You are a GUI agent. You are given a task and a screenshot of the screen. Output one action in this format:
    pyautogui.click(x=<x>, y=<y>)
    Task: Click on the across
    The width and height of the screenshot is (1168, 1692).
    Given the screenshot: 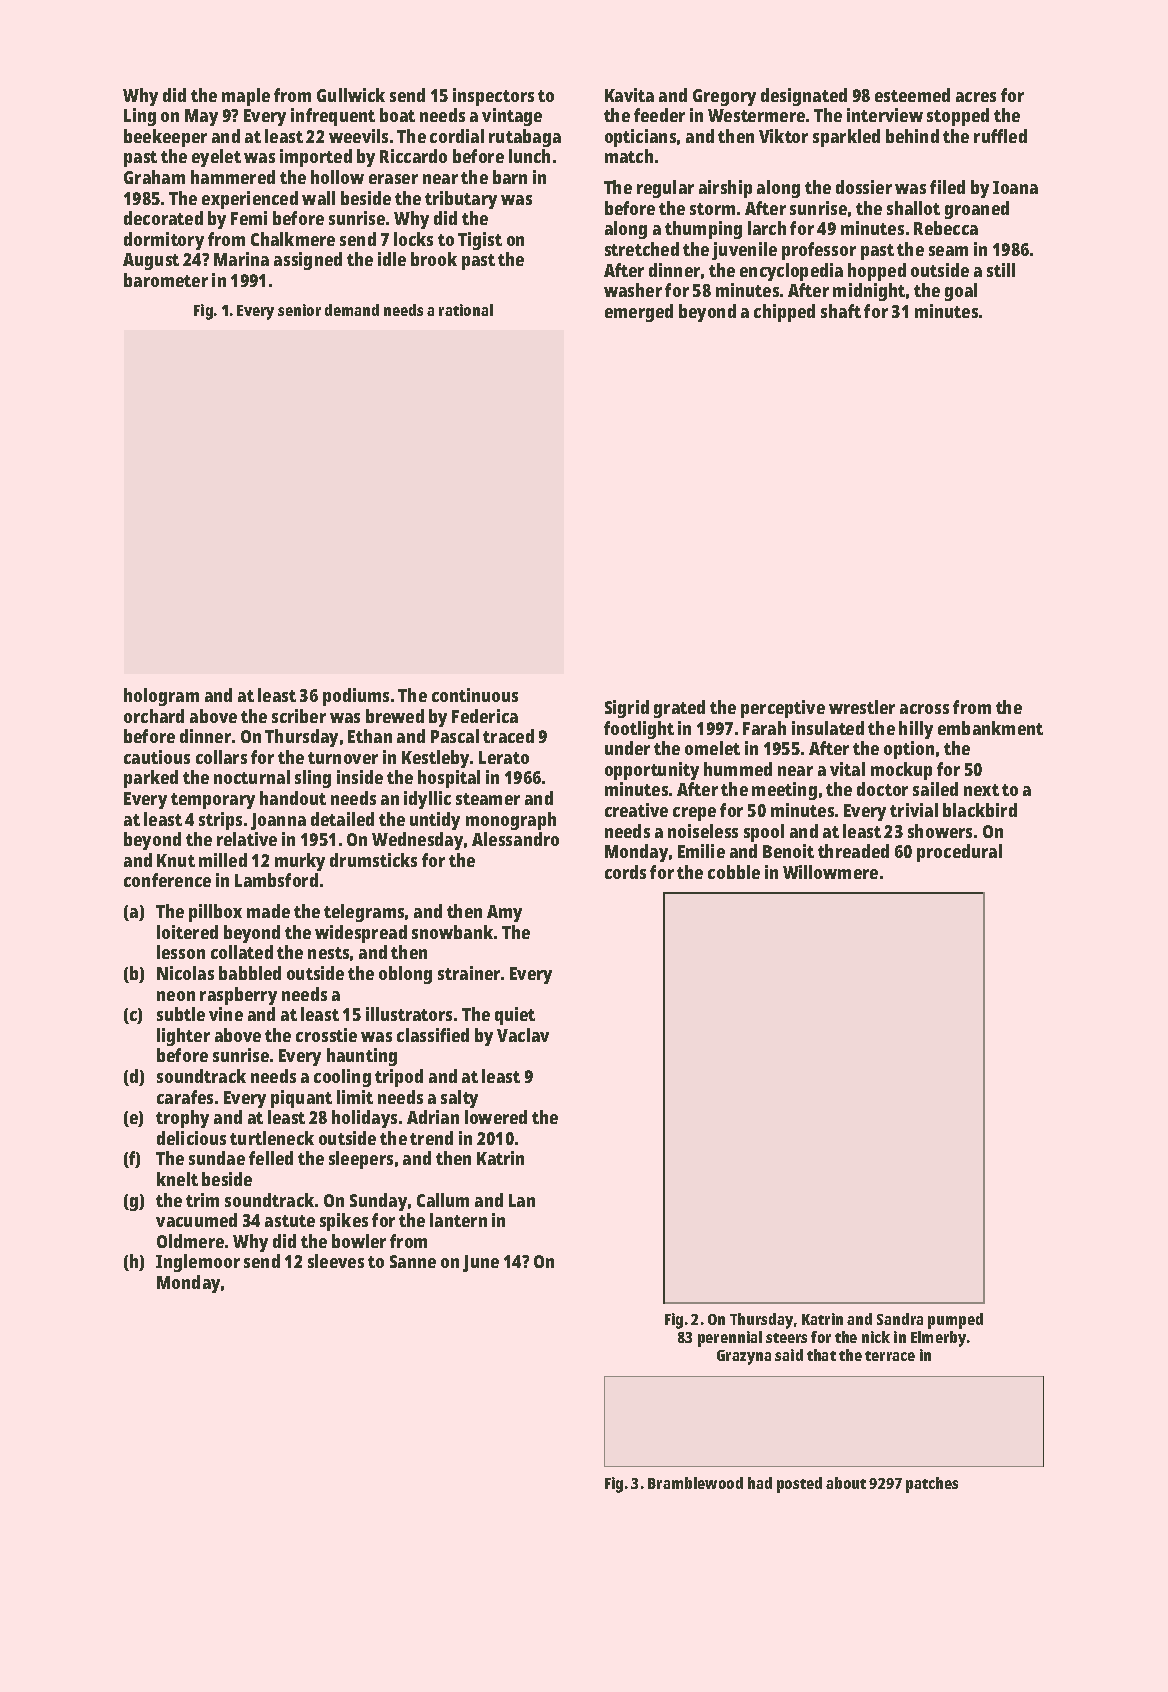 What is the action you would take?
    pyautogui.click(x=924, y=709)
